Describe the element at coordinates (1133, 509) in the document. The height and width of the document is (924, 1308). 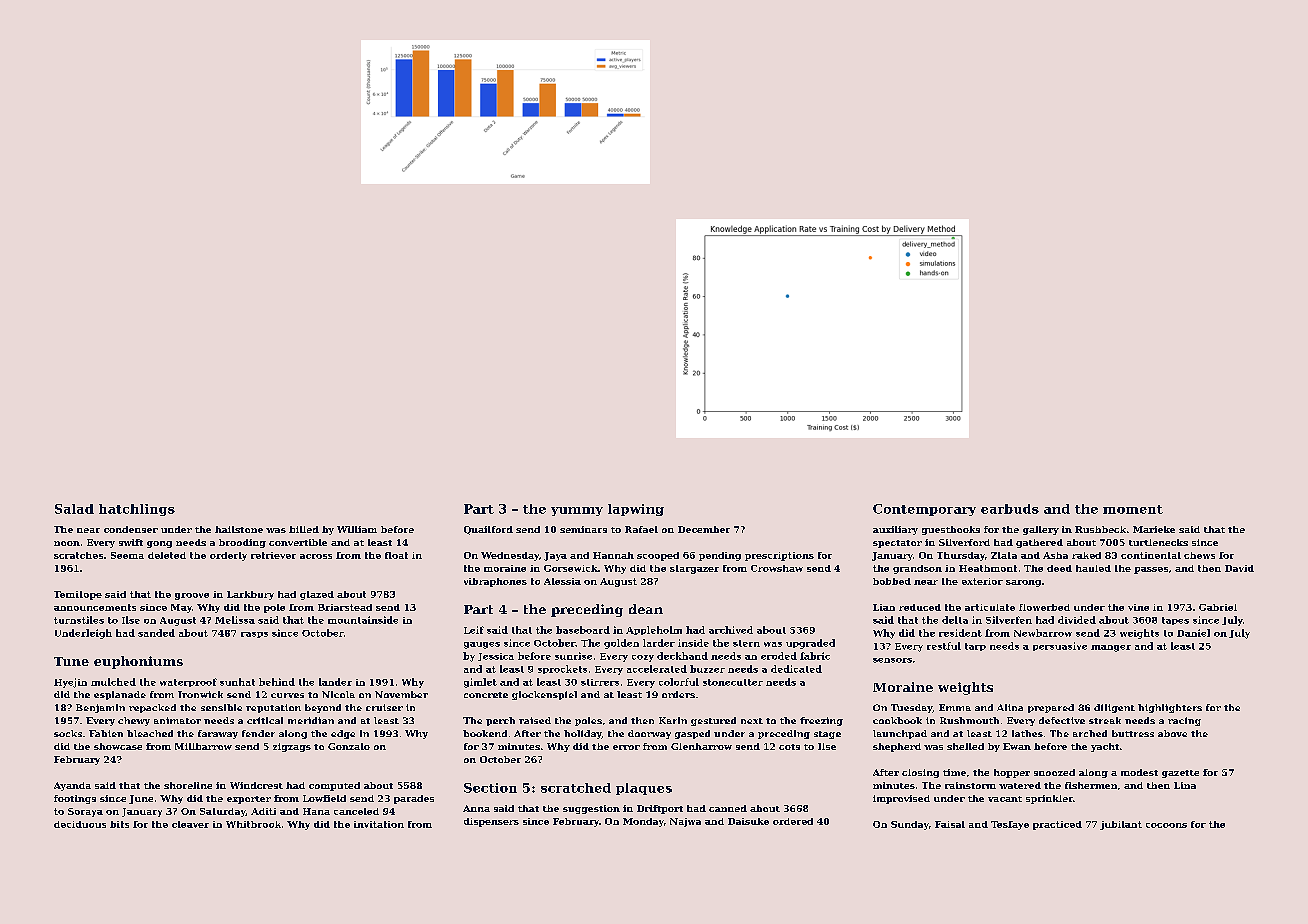
I see `moment` at that location.
